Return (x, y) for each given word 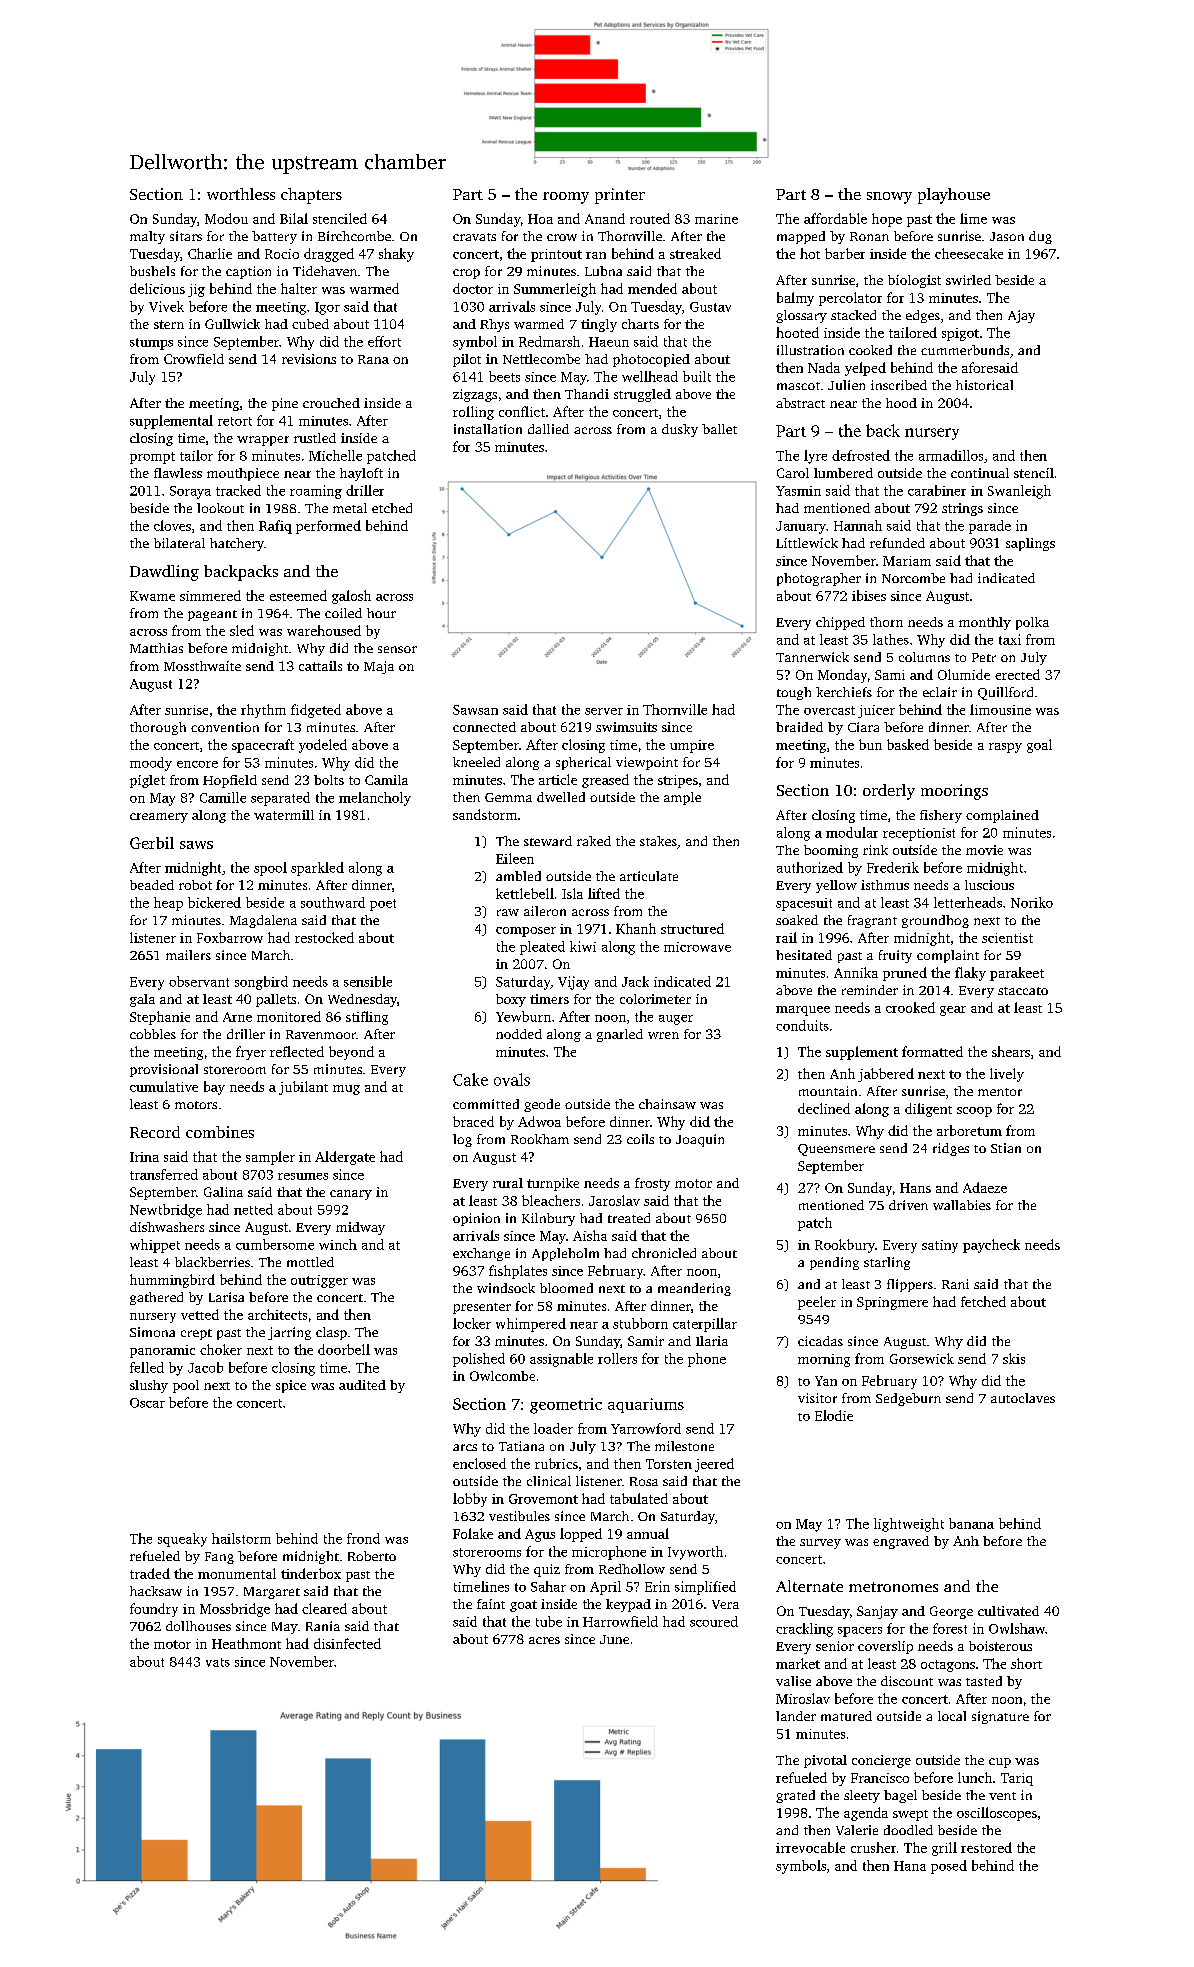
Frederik (893, 867)
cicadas (820, 1341)
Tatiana (521, 1446)
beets (504, 376)
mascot (798, 386)
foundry (154, 1610)
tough (794, 693)
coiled (343, 613)
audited (362, 1385)
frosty (652, 1184)
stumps (151, 344)
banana (971, 1523)
